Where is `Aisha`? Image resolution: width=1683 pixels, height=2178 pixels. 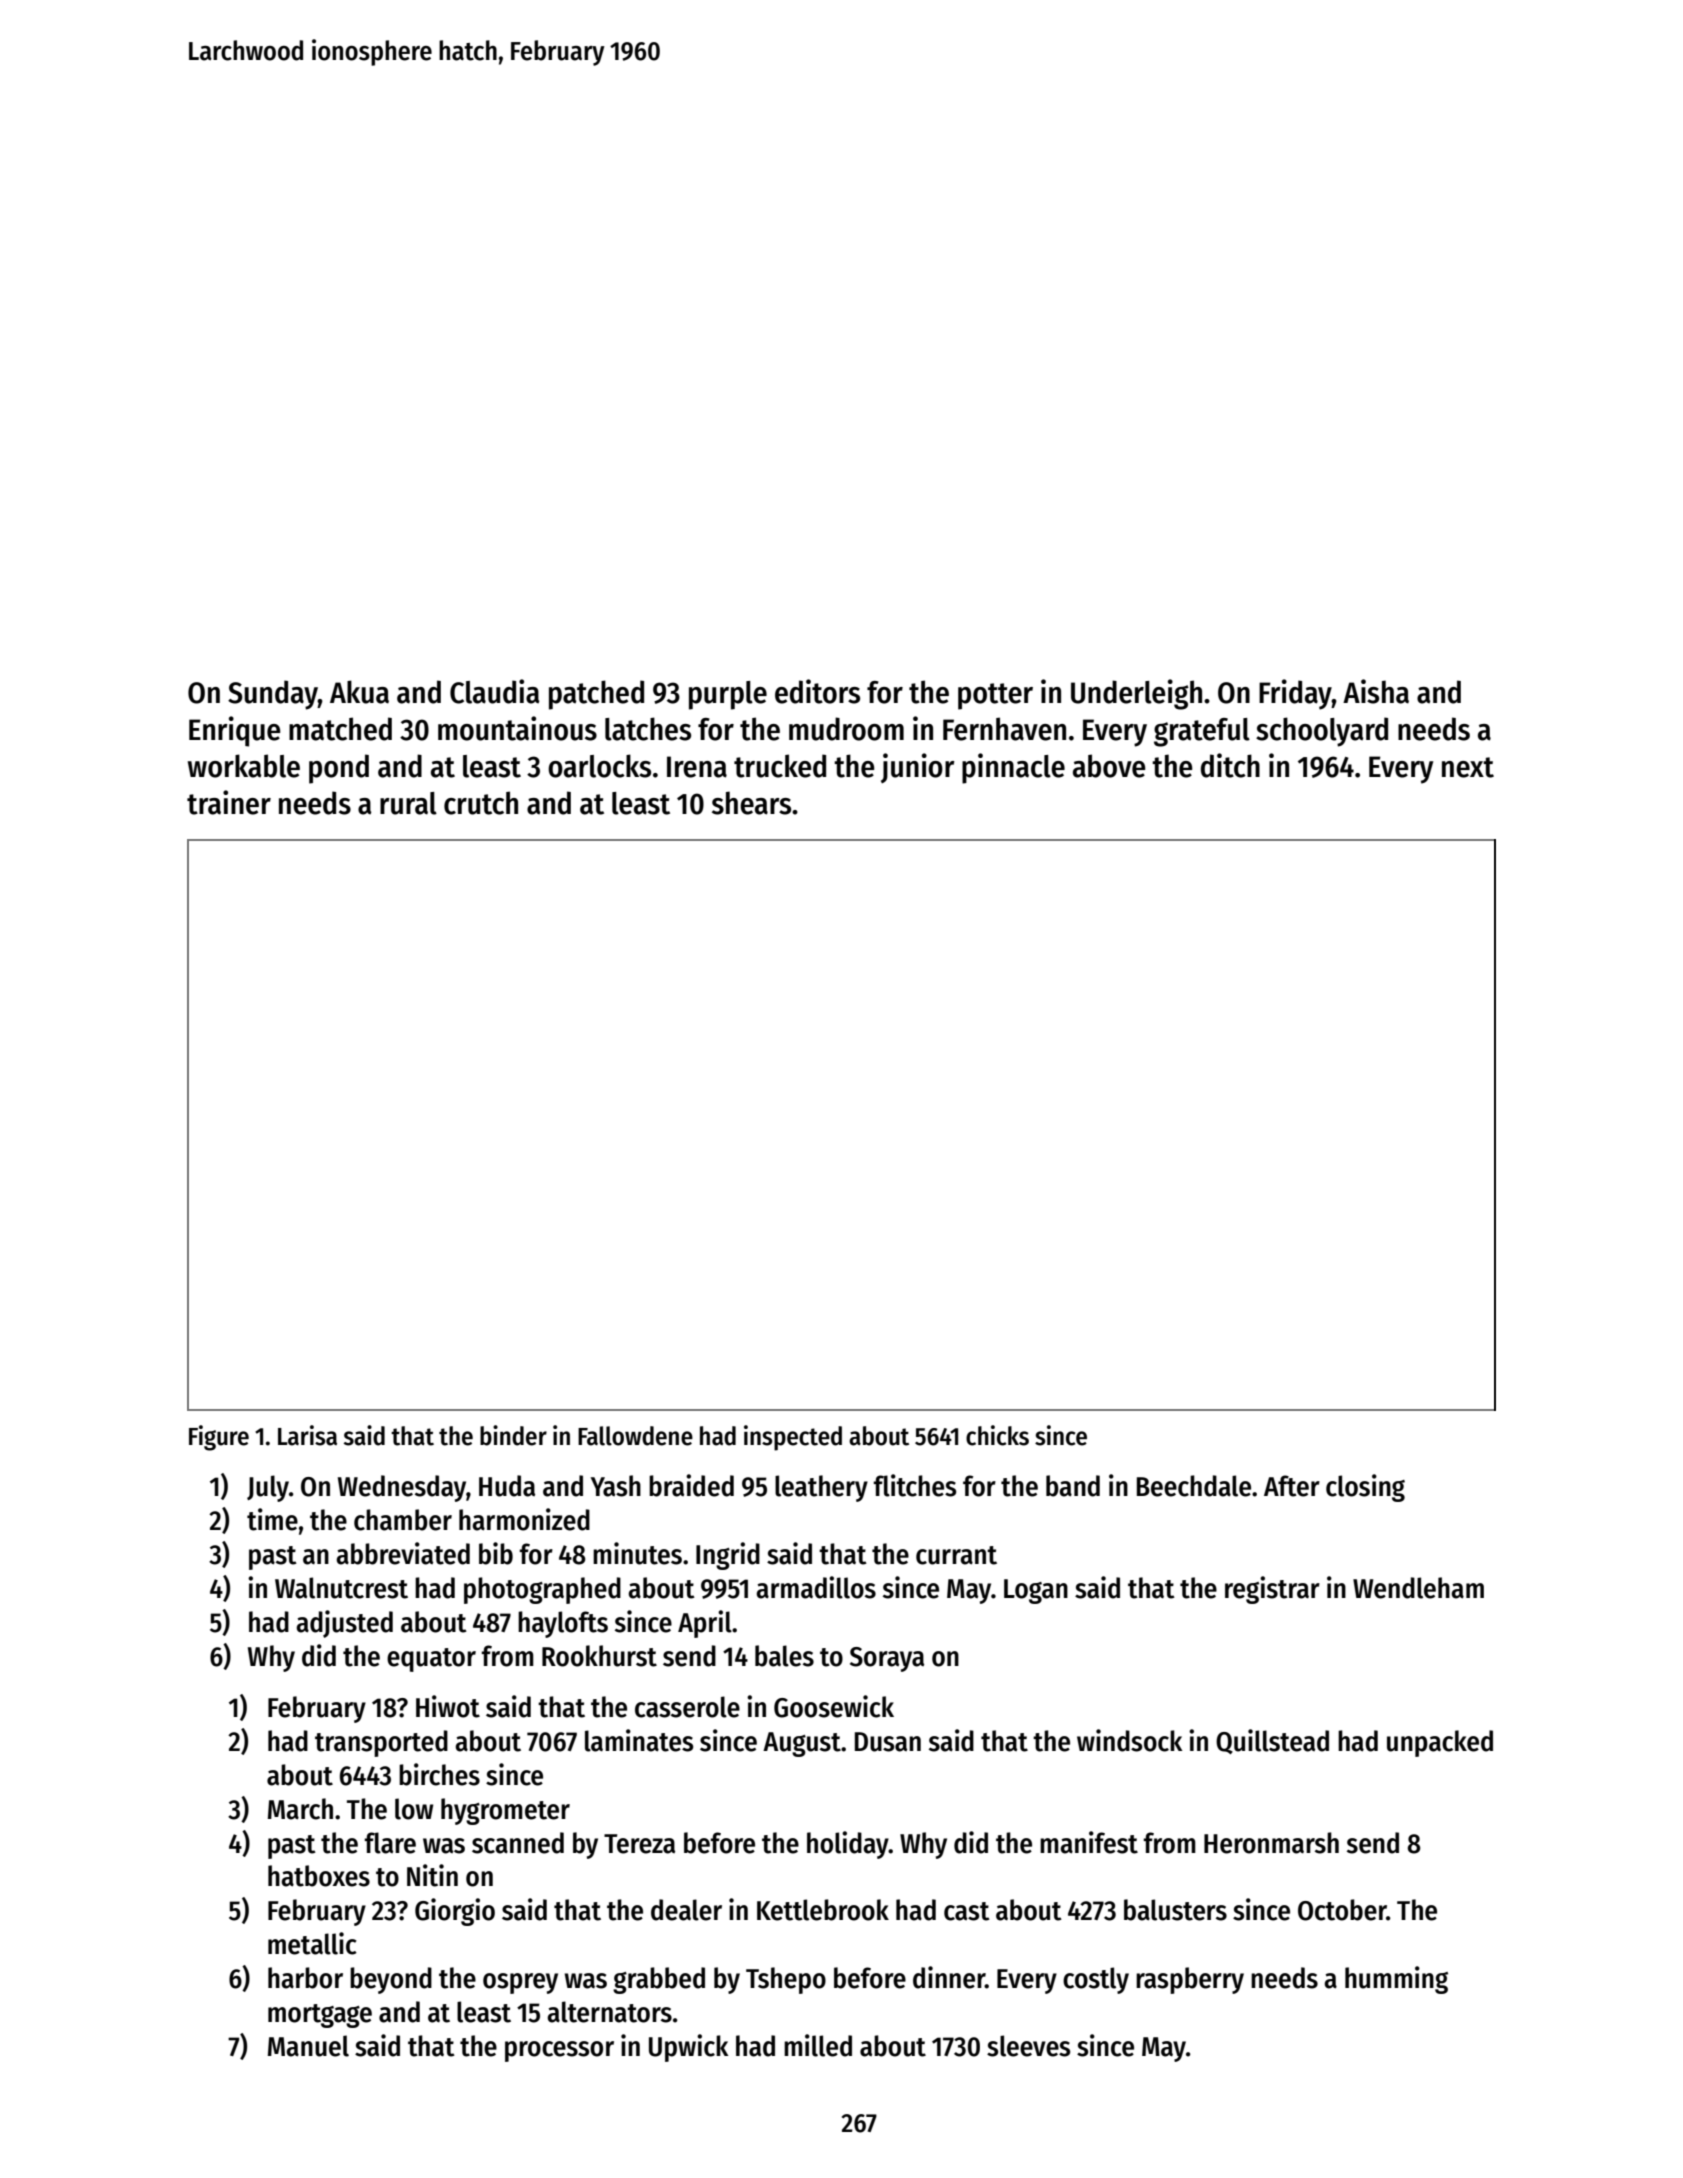 Aisha is located at coordinates (1376, 691).
